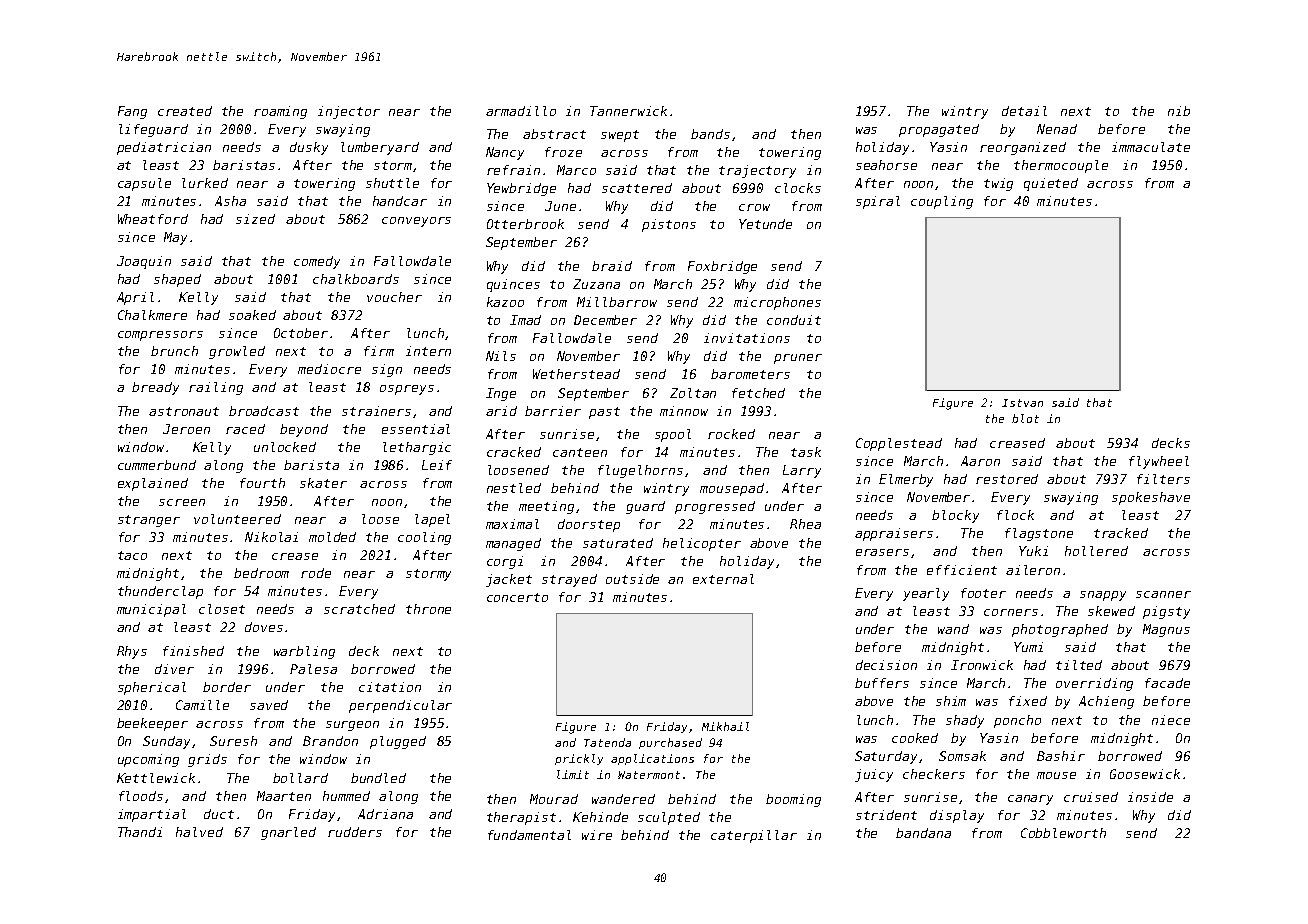 Image resolution: width=1308 pixels, height=924 pixels. I want to click on bedroom, so click(261, 573).
